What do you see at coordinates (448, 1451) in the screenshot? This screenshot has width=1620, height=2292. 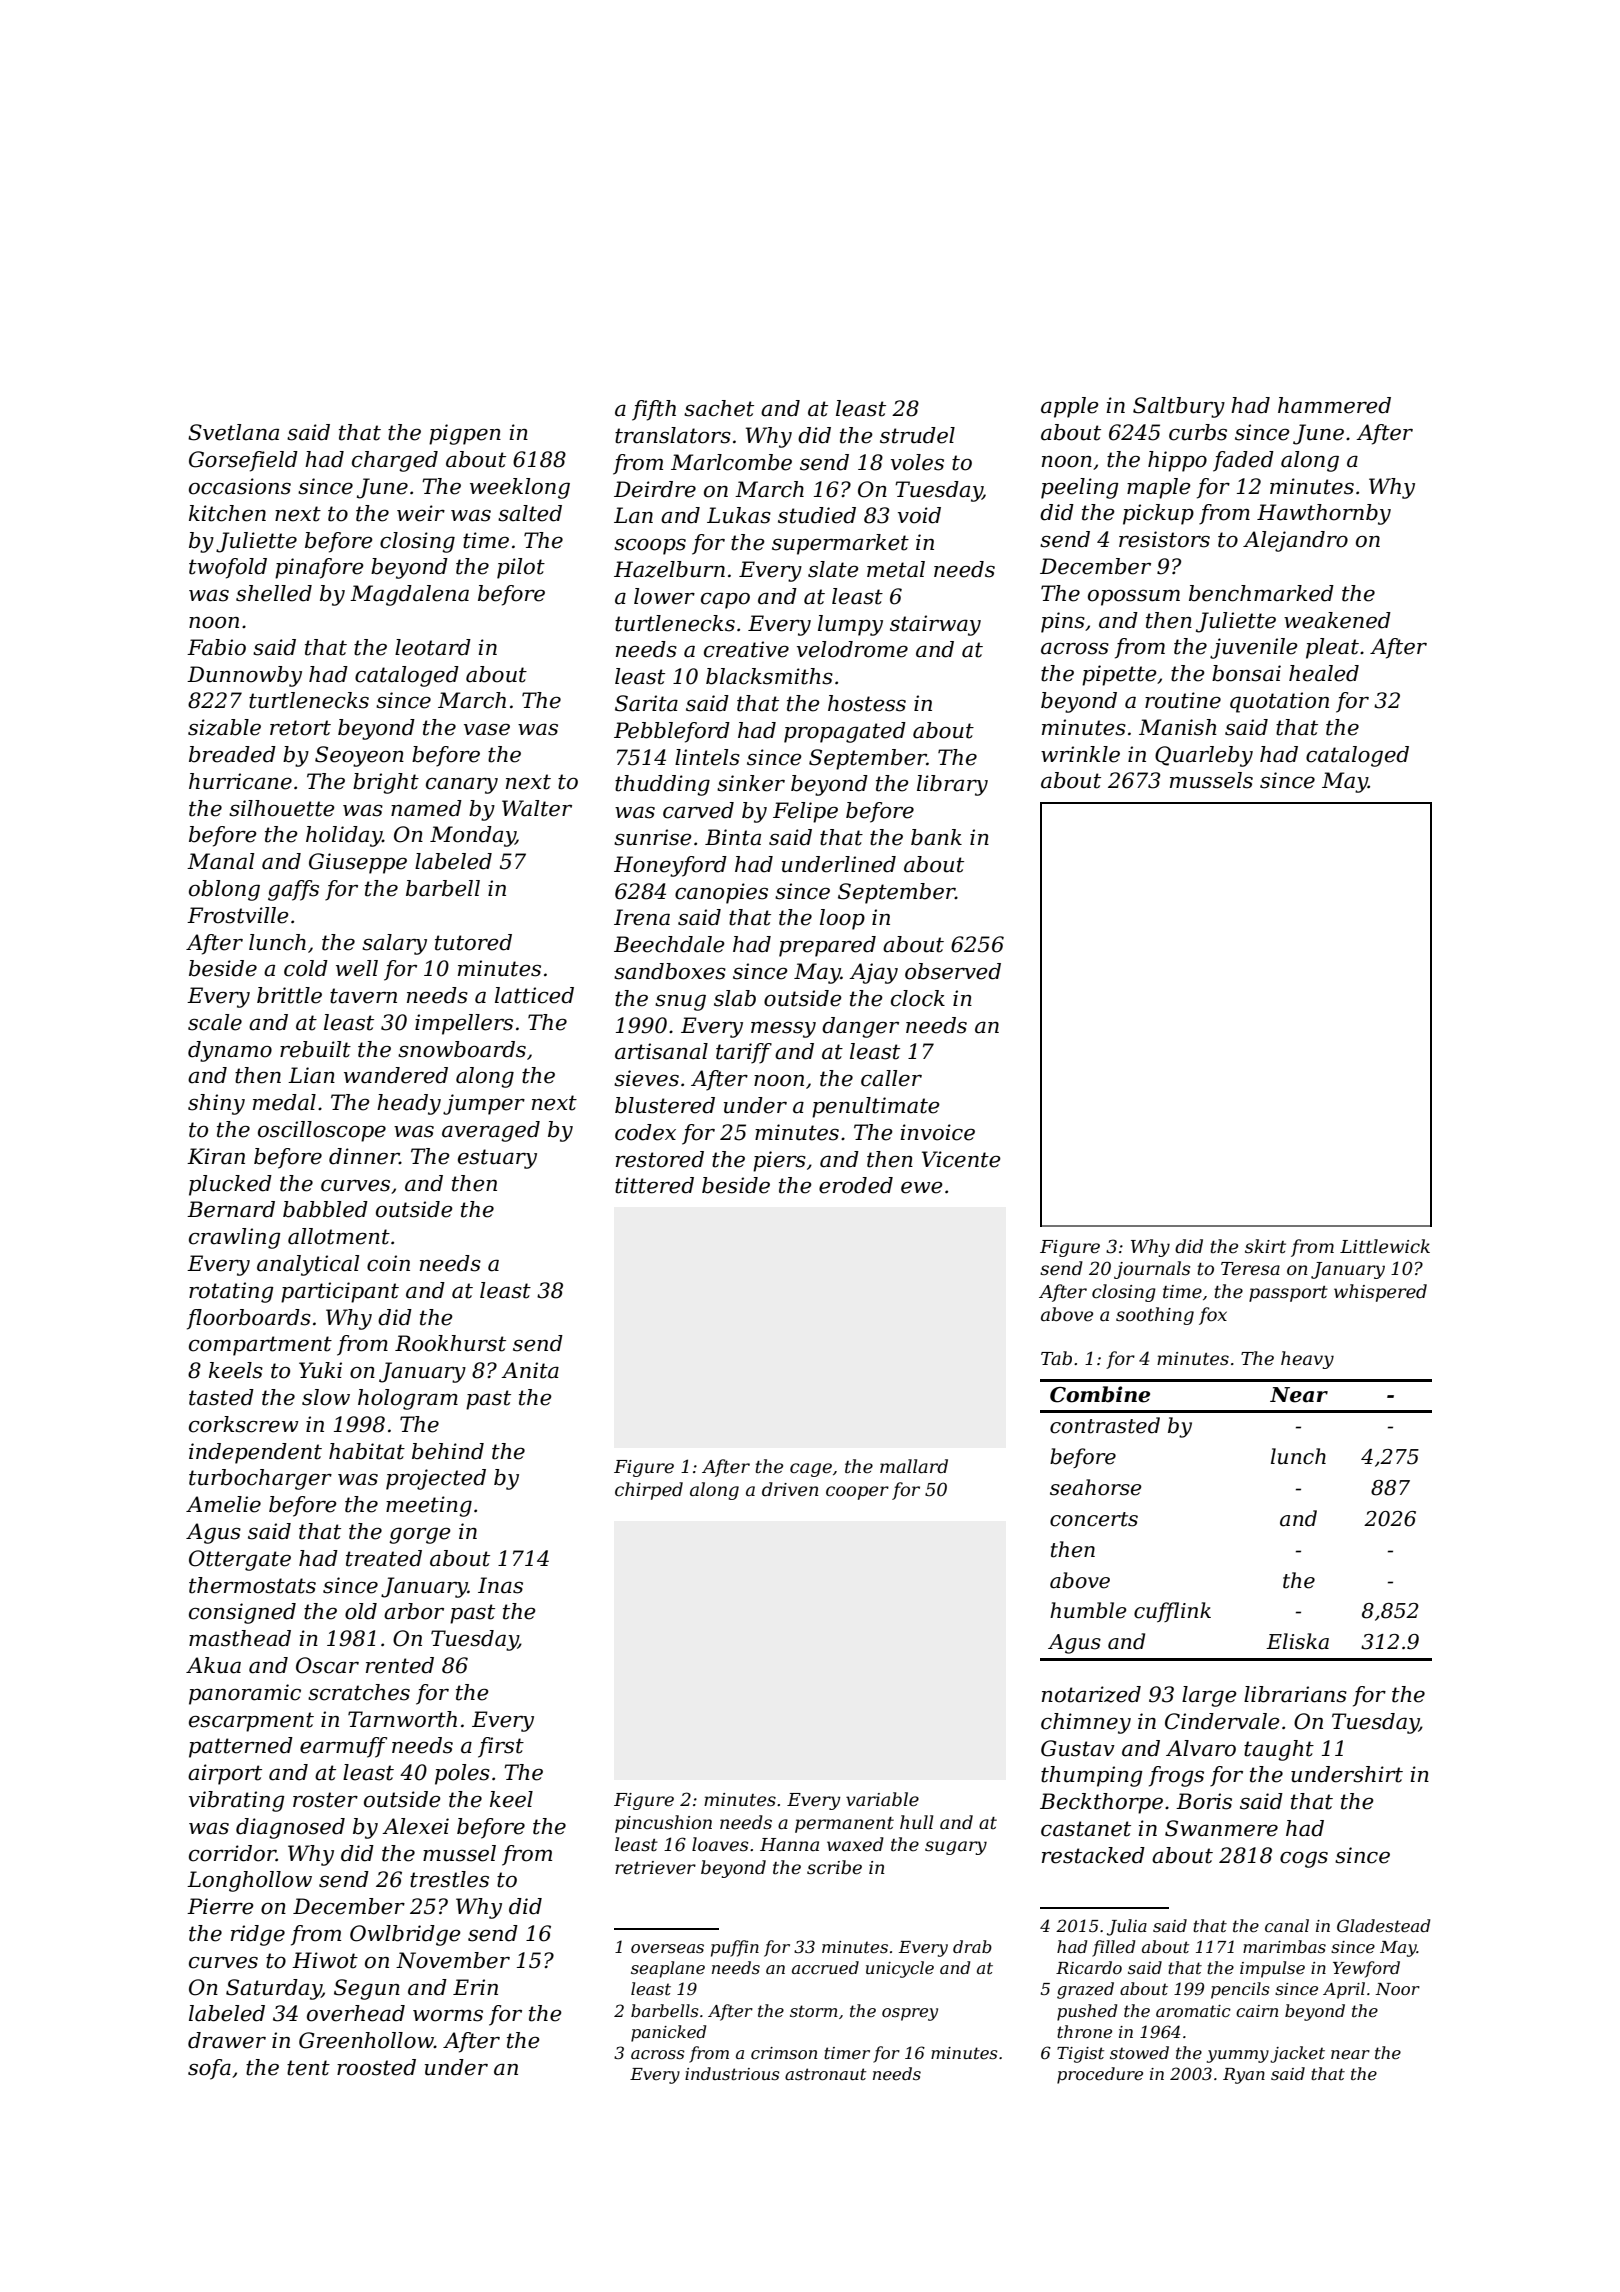 I see `behind` at bounding box center [448, 1451].
